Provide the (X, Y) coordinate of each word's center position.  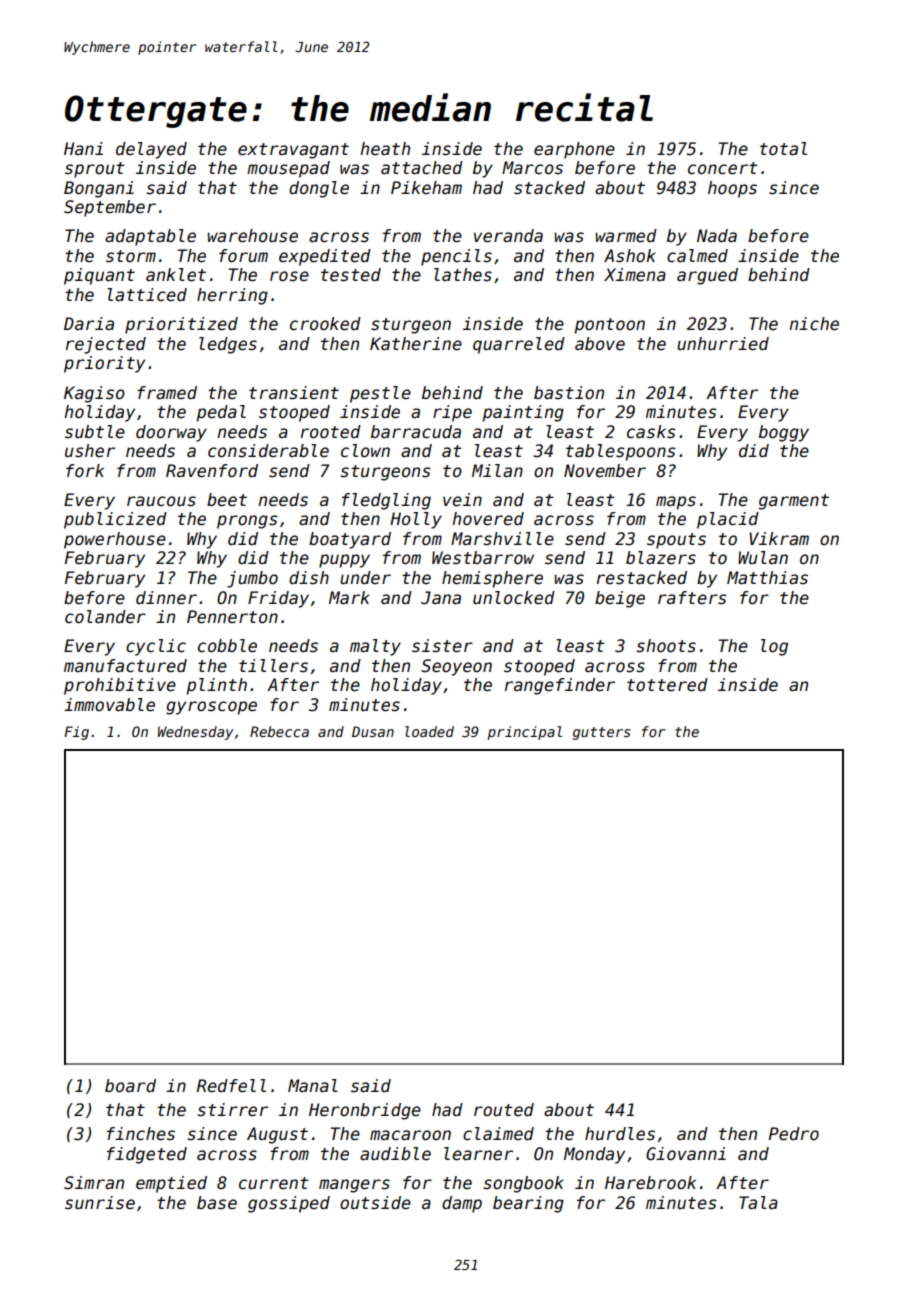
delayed (151, 150)
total (783, 149)
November (605, 471)
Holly (416, 520)
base (217, 1203)
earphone (574, 150)
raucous (161, 501)
